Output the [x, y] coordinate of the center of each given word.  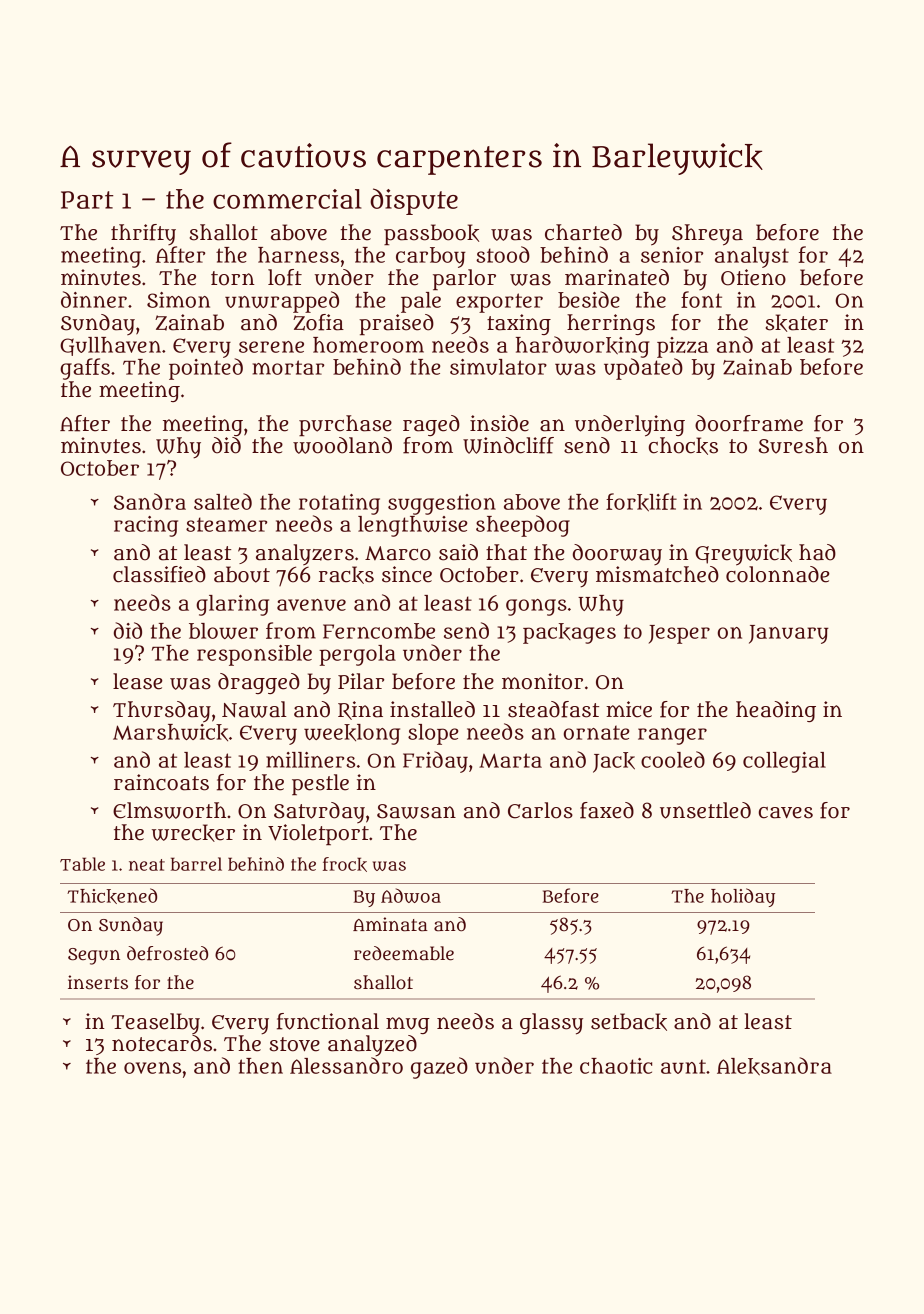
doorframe [749, 423]
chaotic [616, 1066]
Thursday [162, 712]
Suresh [793, 445]
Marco [398, 553]
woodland [342, 445]
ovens [152, 1068]
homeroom [368, 345]
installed [432, 709]
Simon [178, 300]
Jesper [679, 634]
